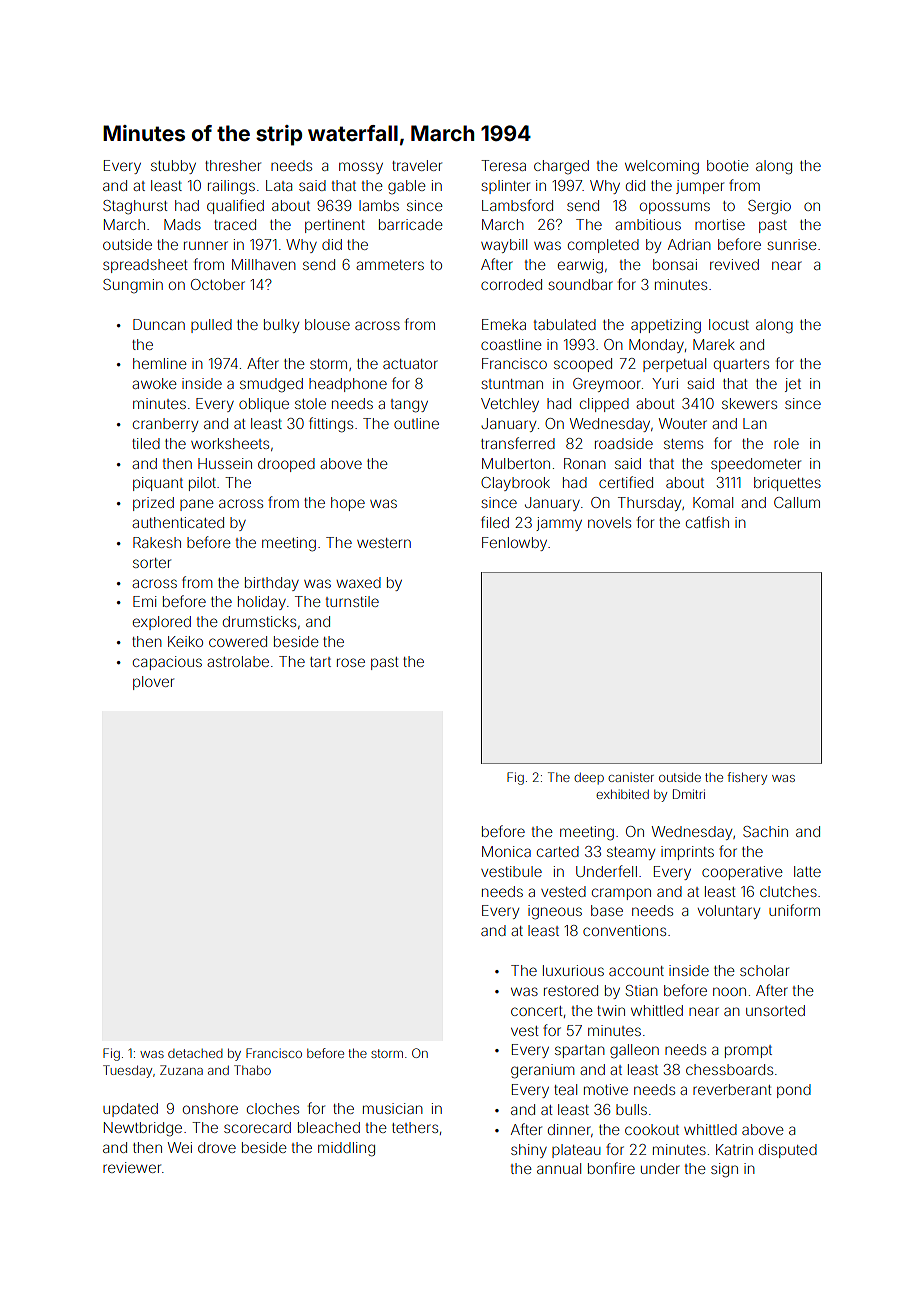  I want to click on galleon, so click(634, 1051).
